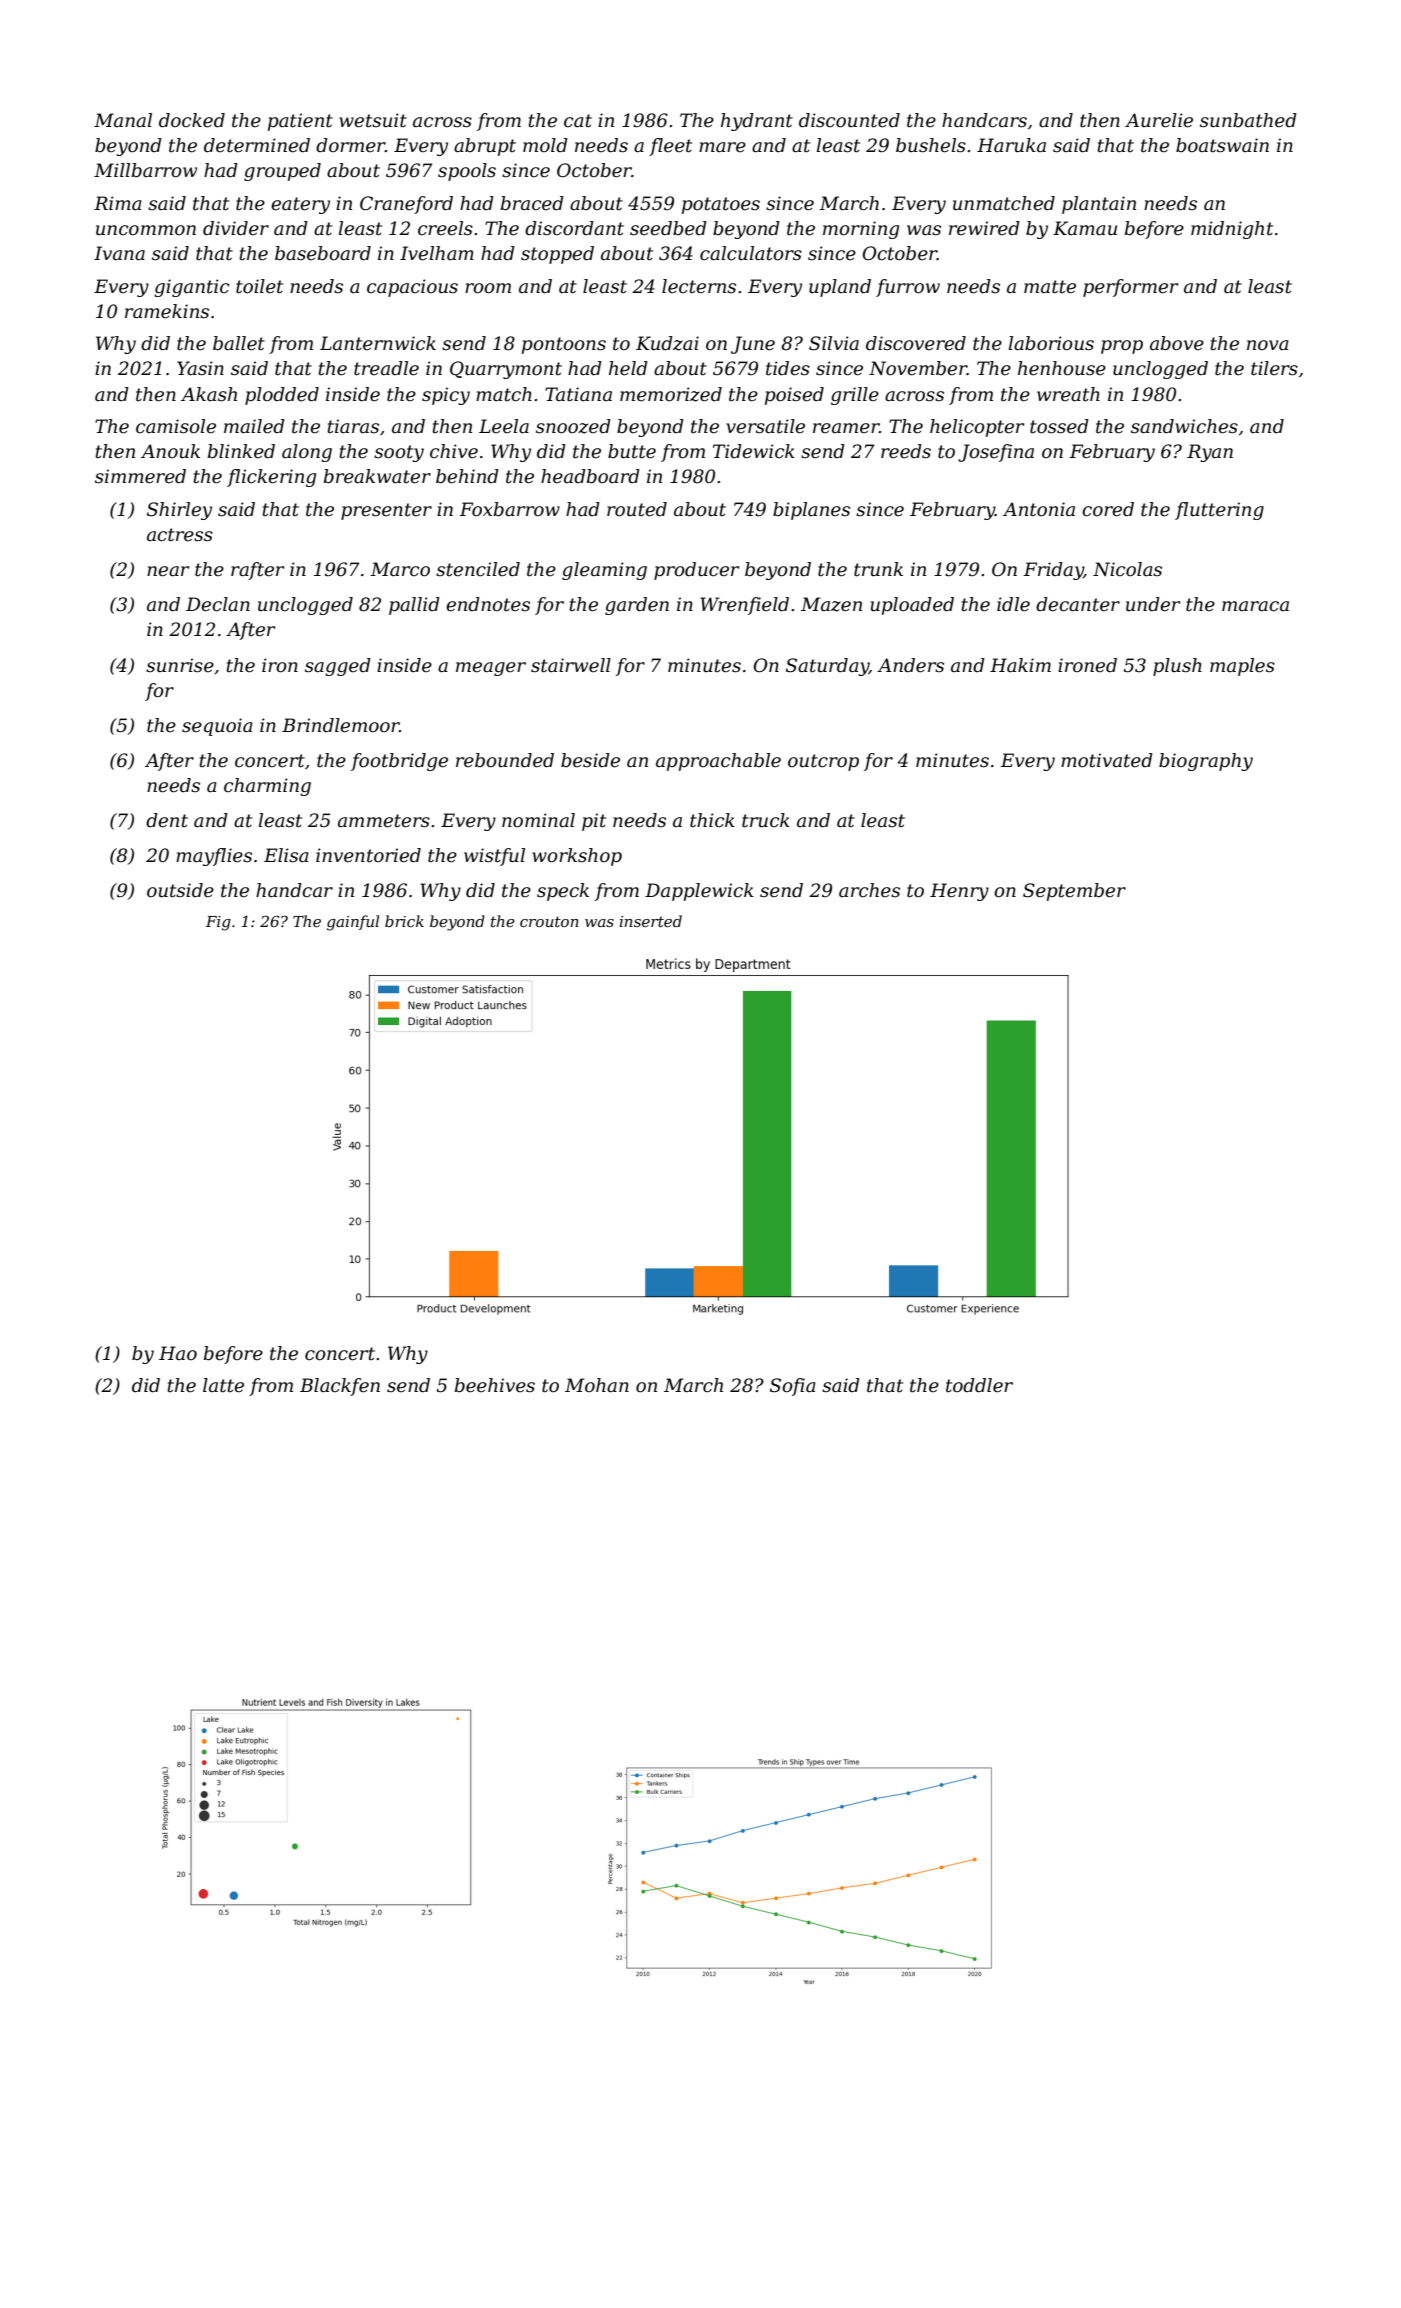 The width and height of the document is (1401, 2308). Describe the element at coordinates (167, 311) in the document. I see `ramekins` at that location.
